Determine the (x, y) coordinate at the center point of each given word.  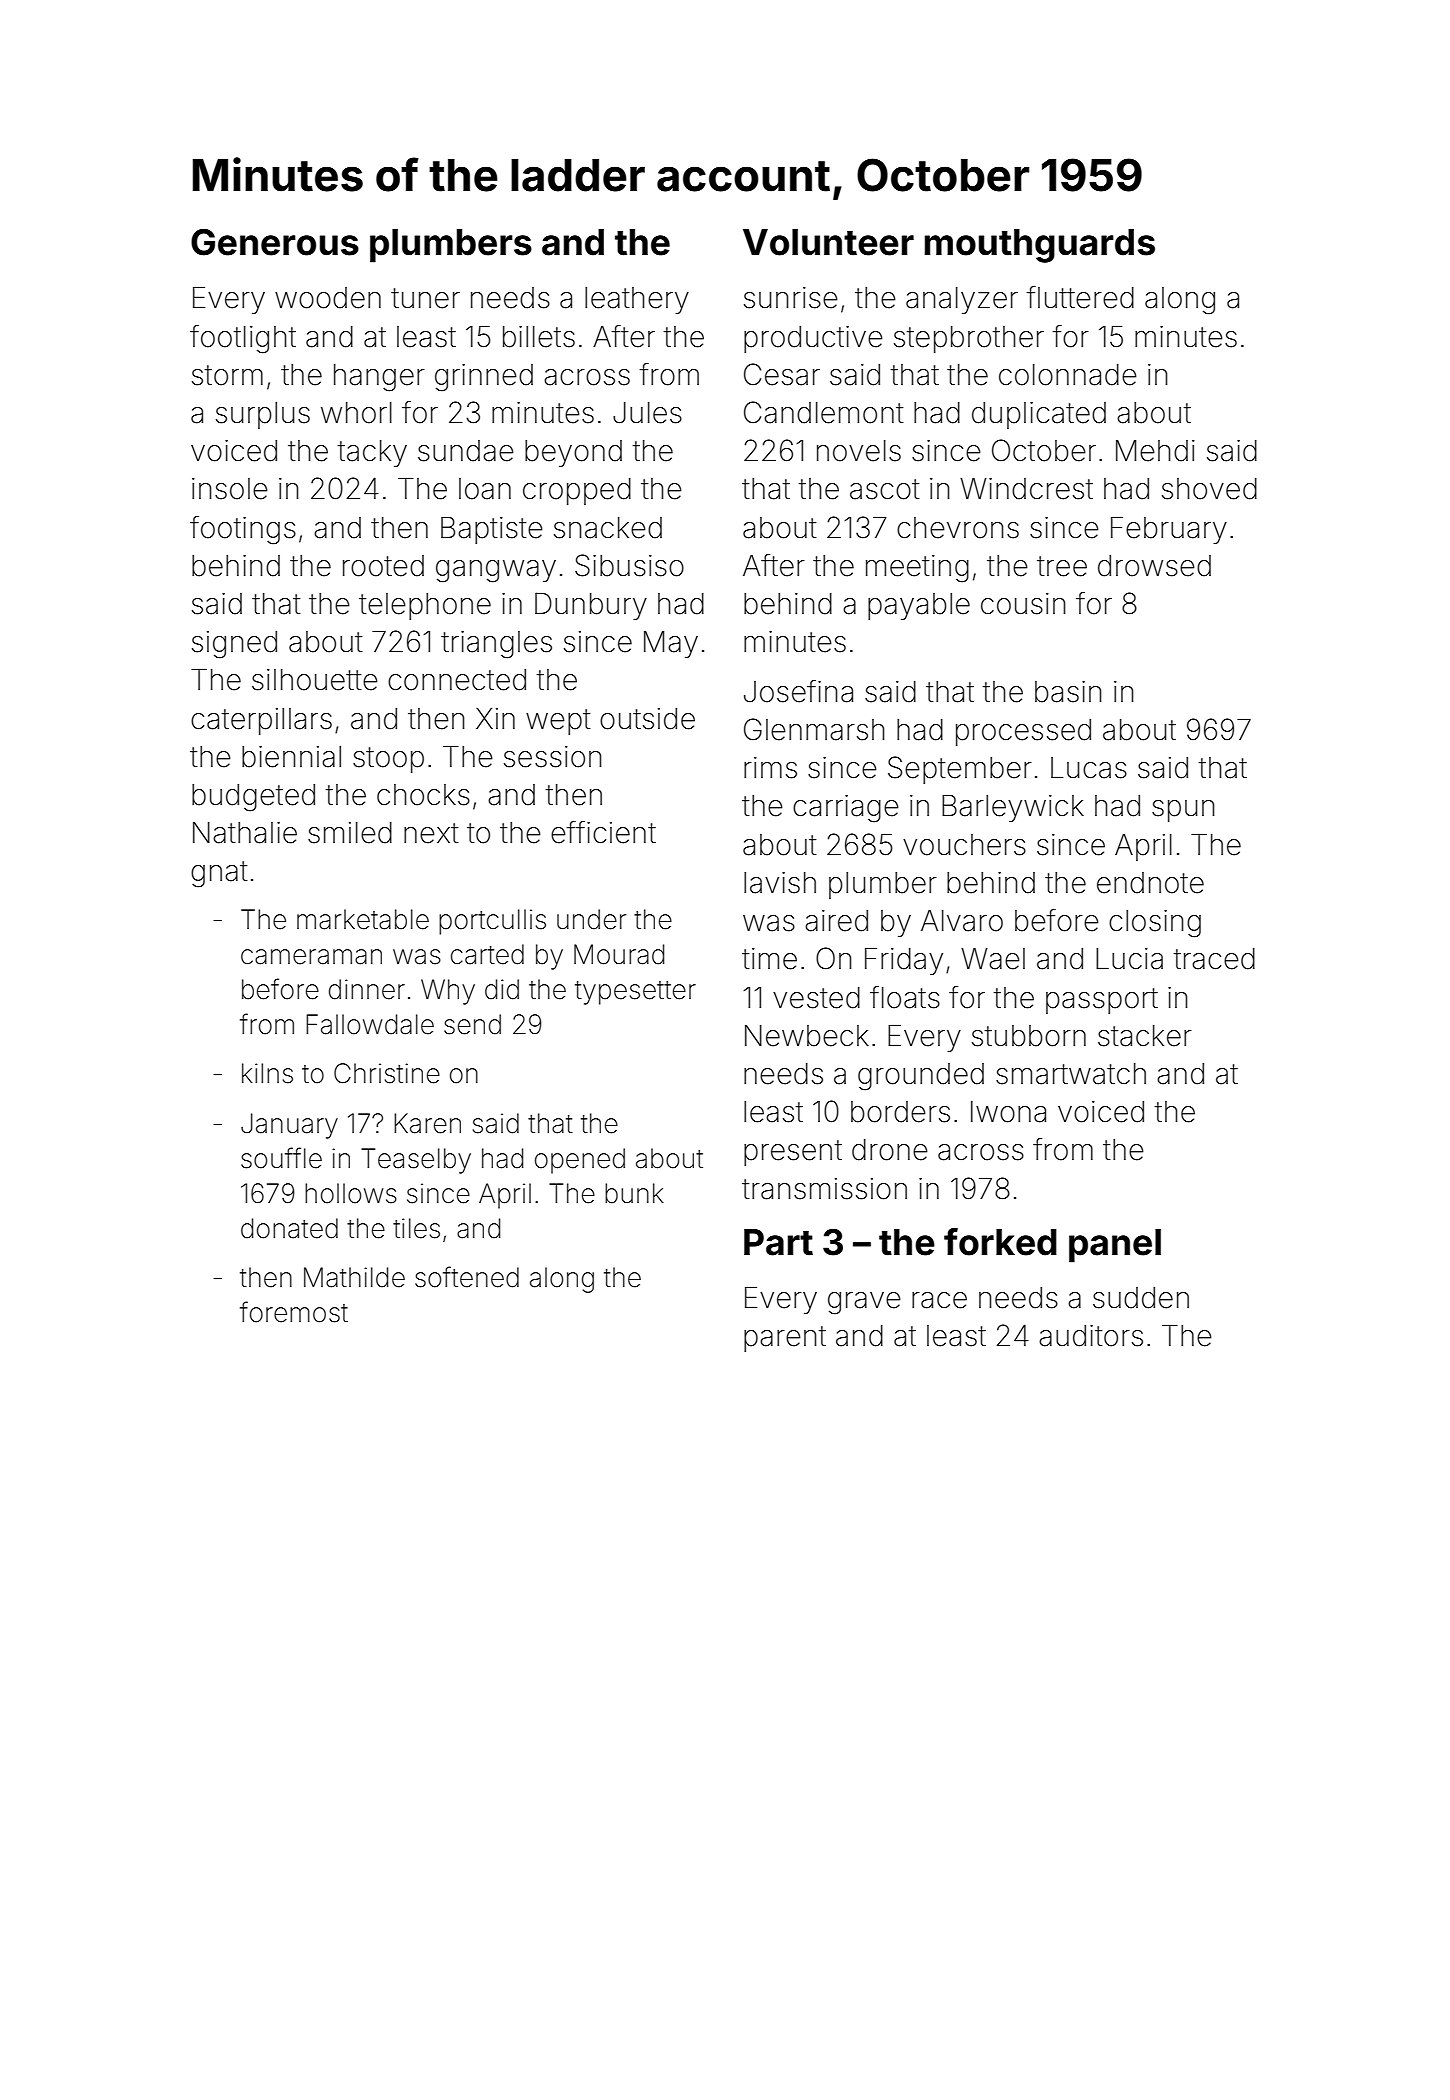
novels (859, 451)
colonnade (1068, 375)
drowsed (1154, 566)
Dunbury (591, 606)
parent (785, 1339)
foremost (294, 1312)
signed (234, 645)
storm (227, 375)
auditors (1091, 1336)
